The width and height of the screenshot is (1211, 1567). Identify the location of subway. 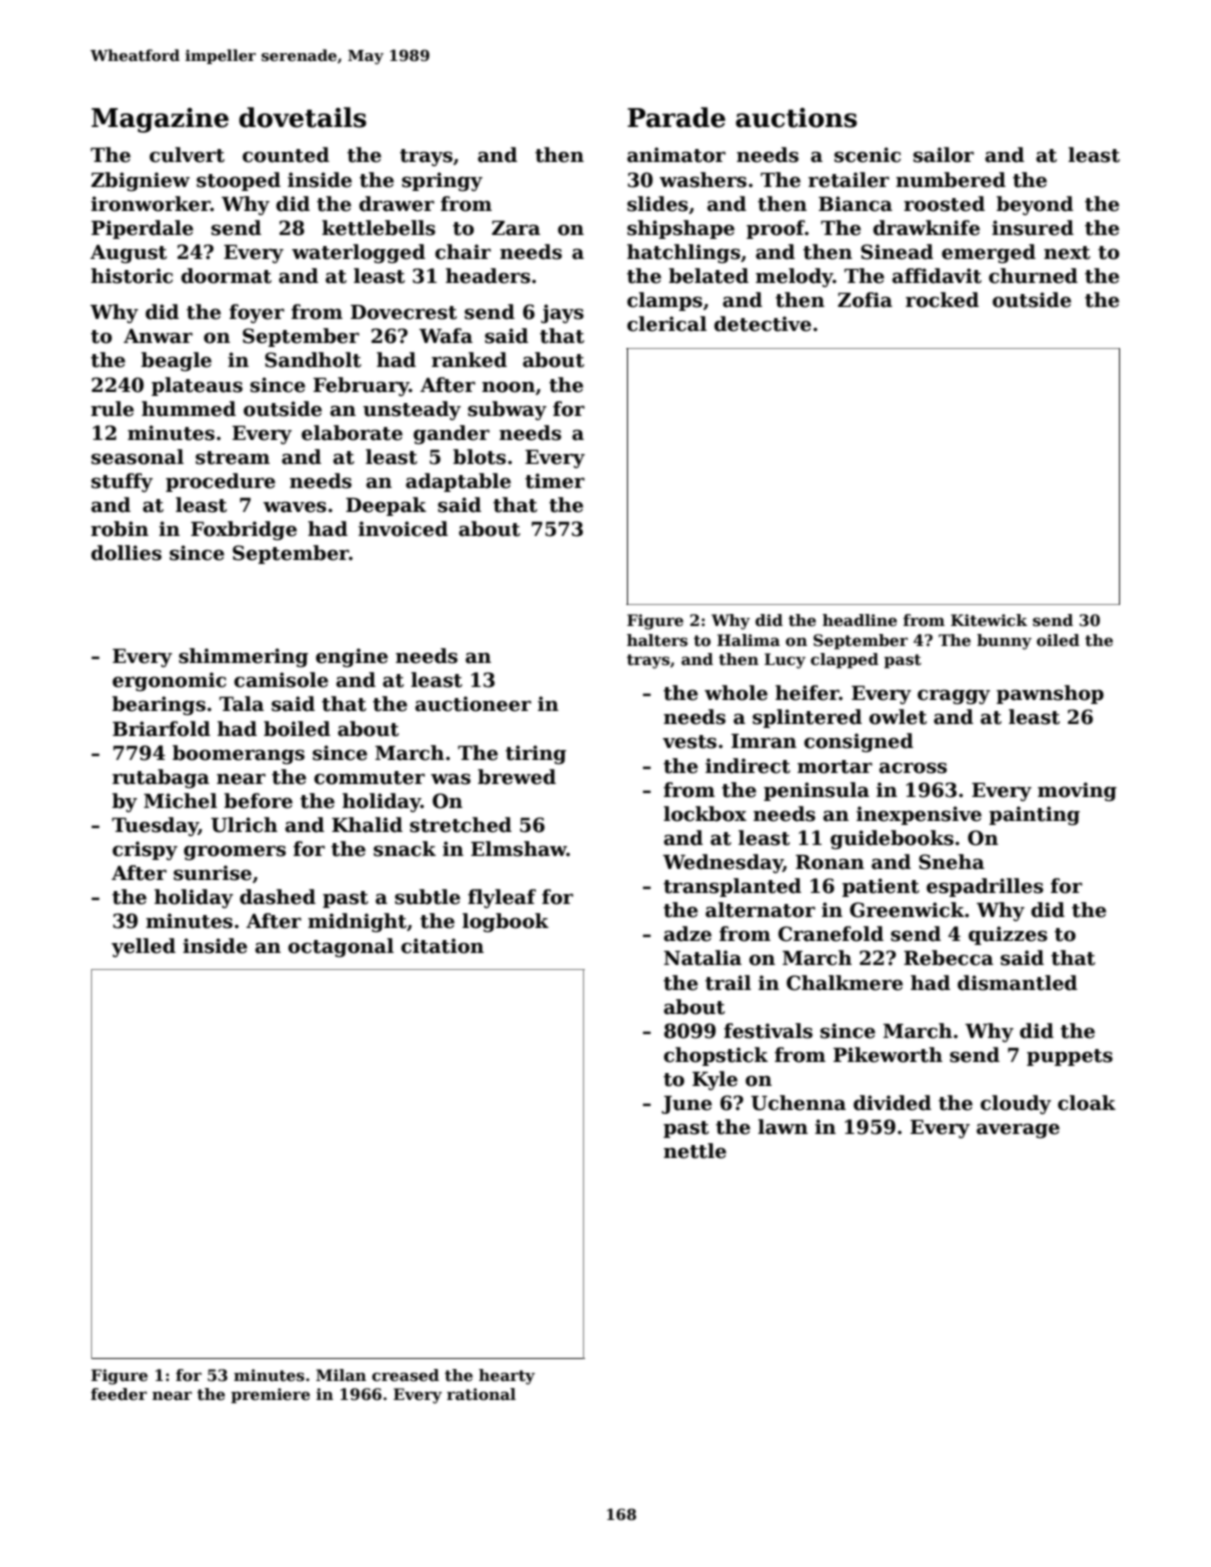
(507, 410).
